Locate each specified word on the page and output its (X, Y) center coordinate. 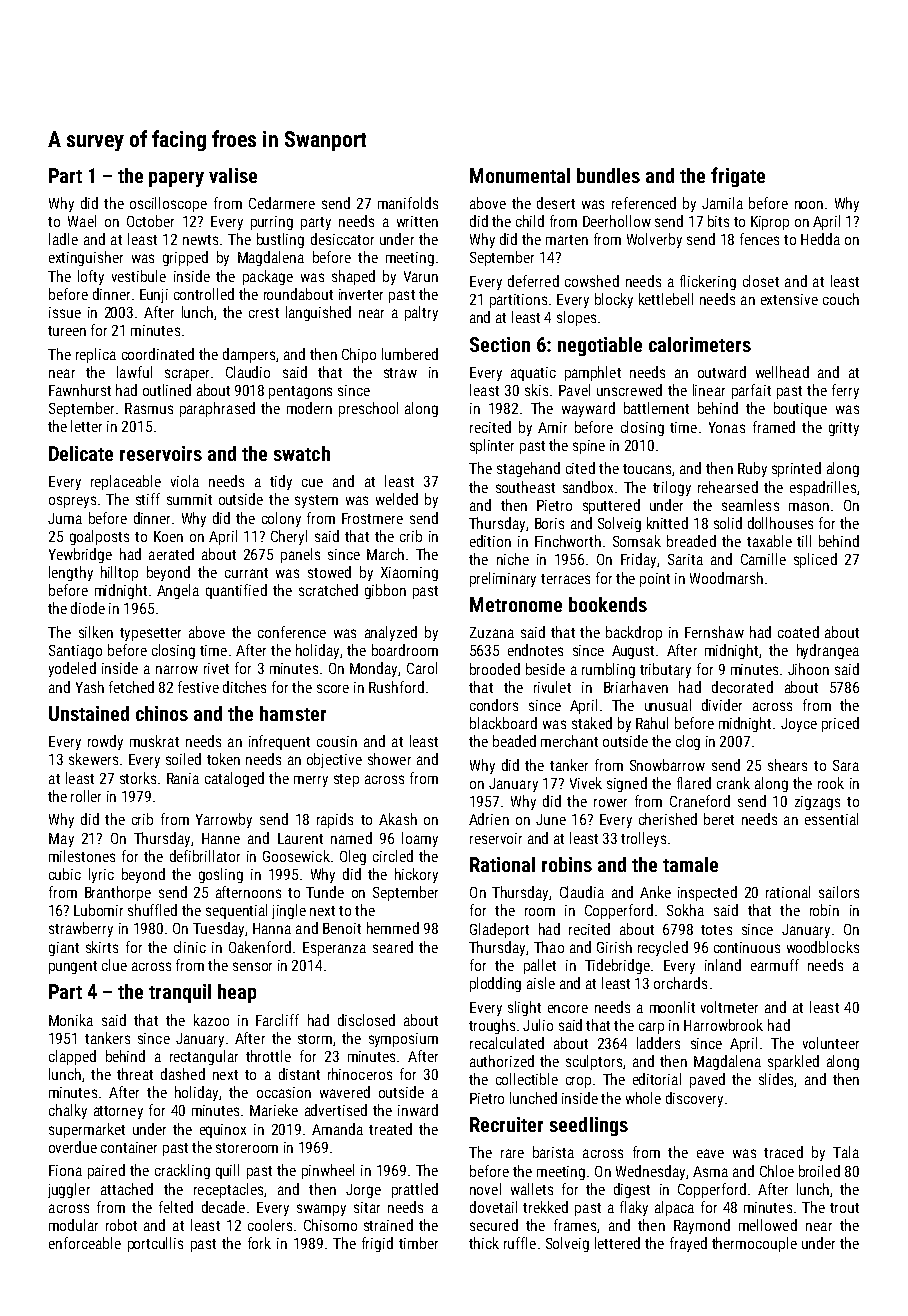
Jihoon (808, 669)
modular (73, 1225)
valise (233, 175)
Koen (168, 536)
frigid (377, 1244)
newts (200, 240)
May (61, 840)
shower (389, 759)
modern (309, 408)
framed (774, 427)
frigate (738, 177)
